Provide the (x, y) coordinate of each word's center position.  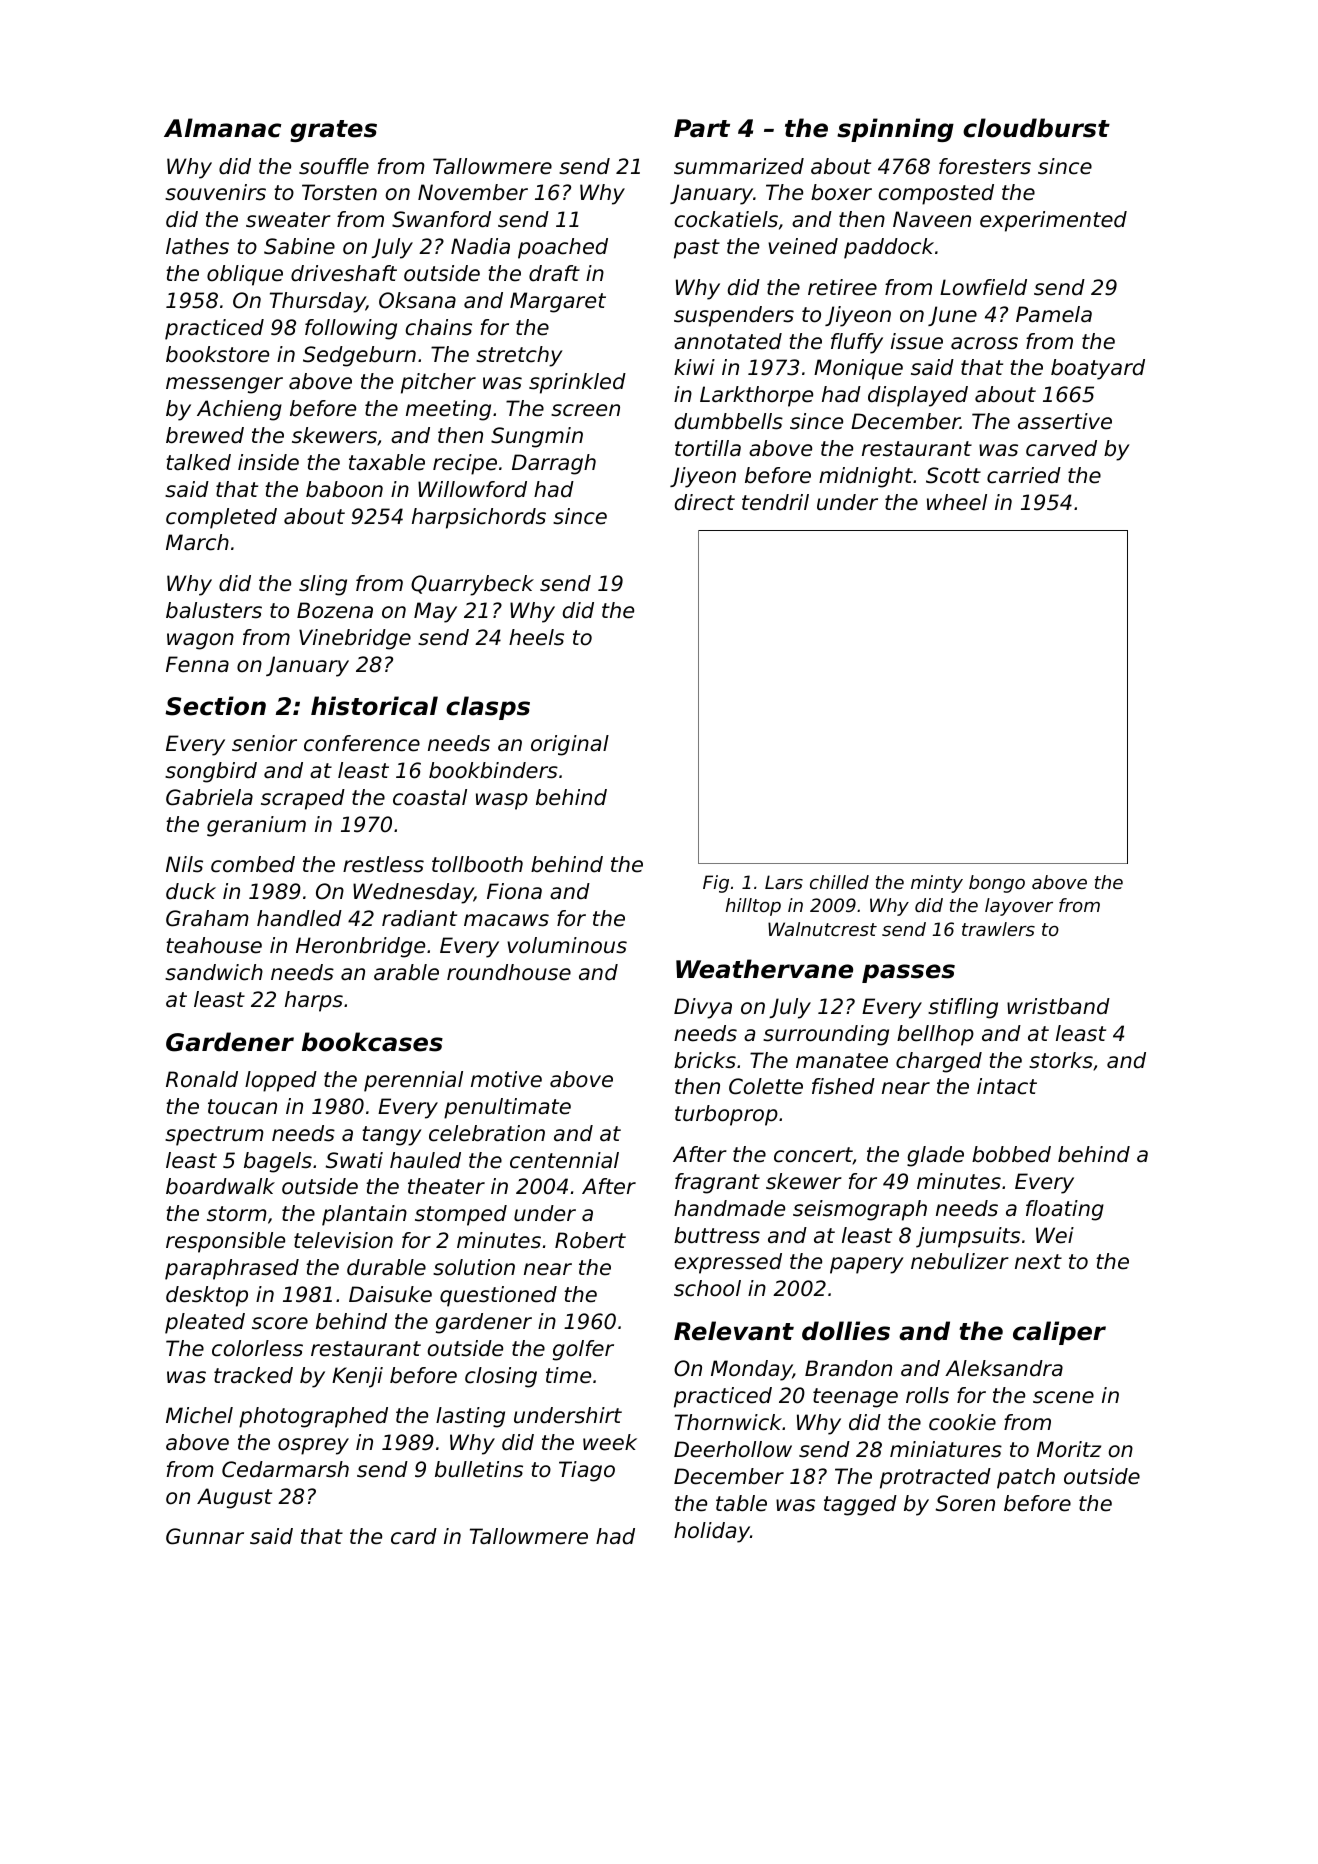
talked (198, 462)
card (414, 1536)
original (570, 745)
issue (917, 341)
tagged (860, 1505)
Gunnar (205, 1536)
